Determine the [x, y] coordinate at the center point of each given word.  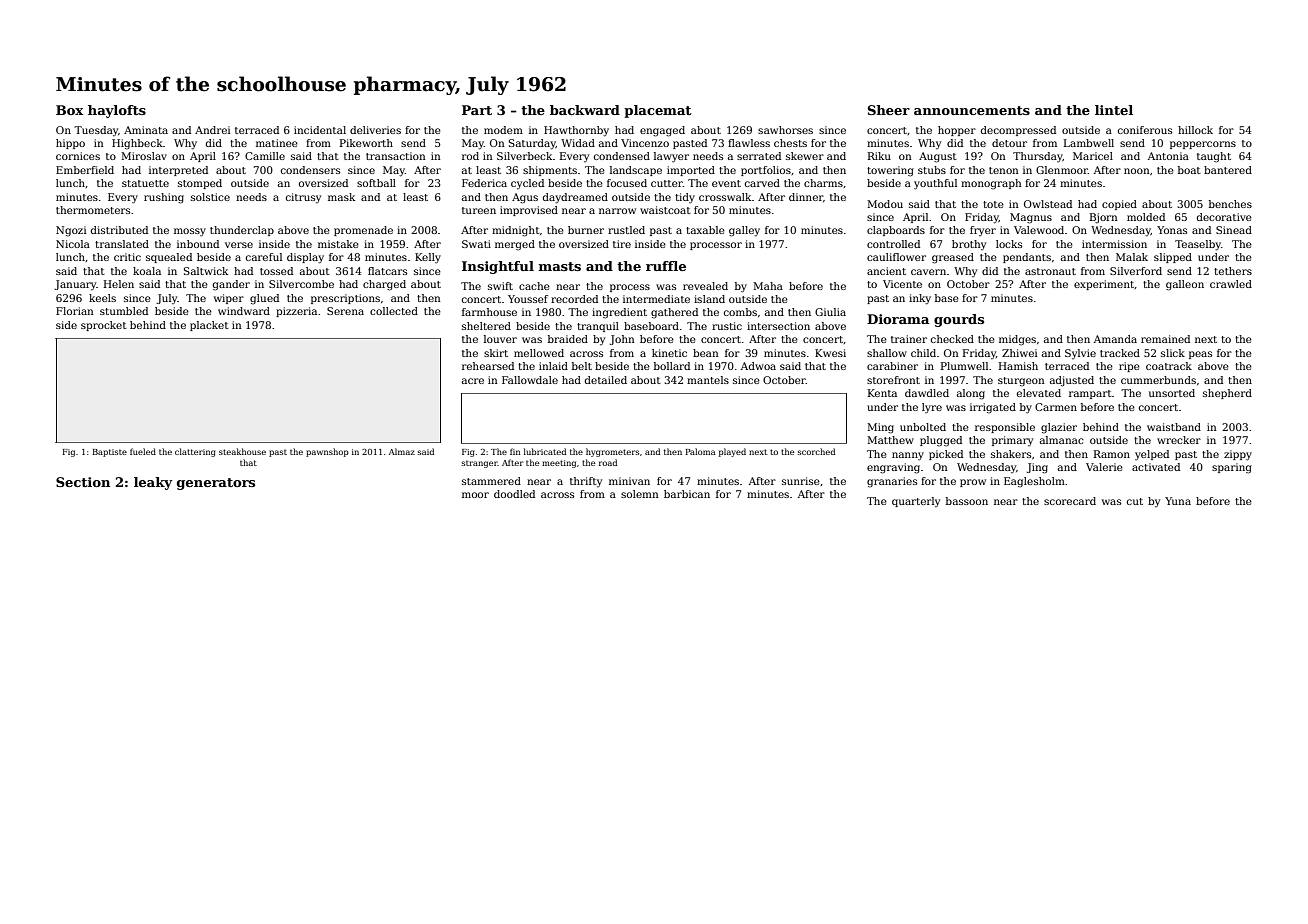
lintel [1114, 110]
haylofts [117, 111]
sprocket [104, 326]
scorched [816, 451]
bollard [672, 366]
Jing [1037, 468]
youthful [935, 184]
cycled [527, 184]
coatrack [1169, 366]
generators [216, 484]
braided [568, 339]
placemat [658, 111]
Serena [345, 311]
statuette [145, 183]
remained [1165, 339]
